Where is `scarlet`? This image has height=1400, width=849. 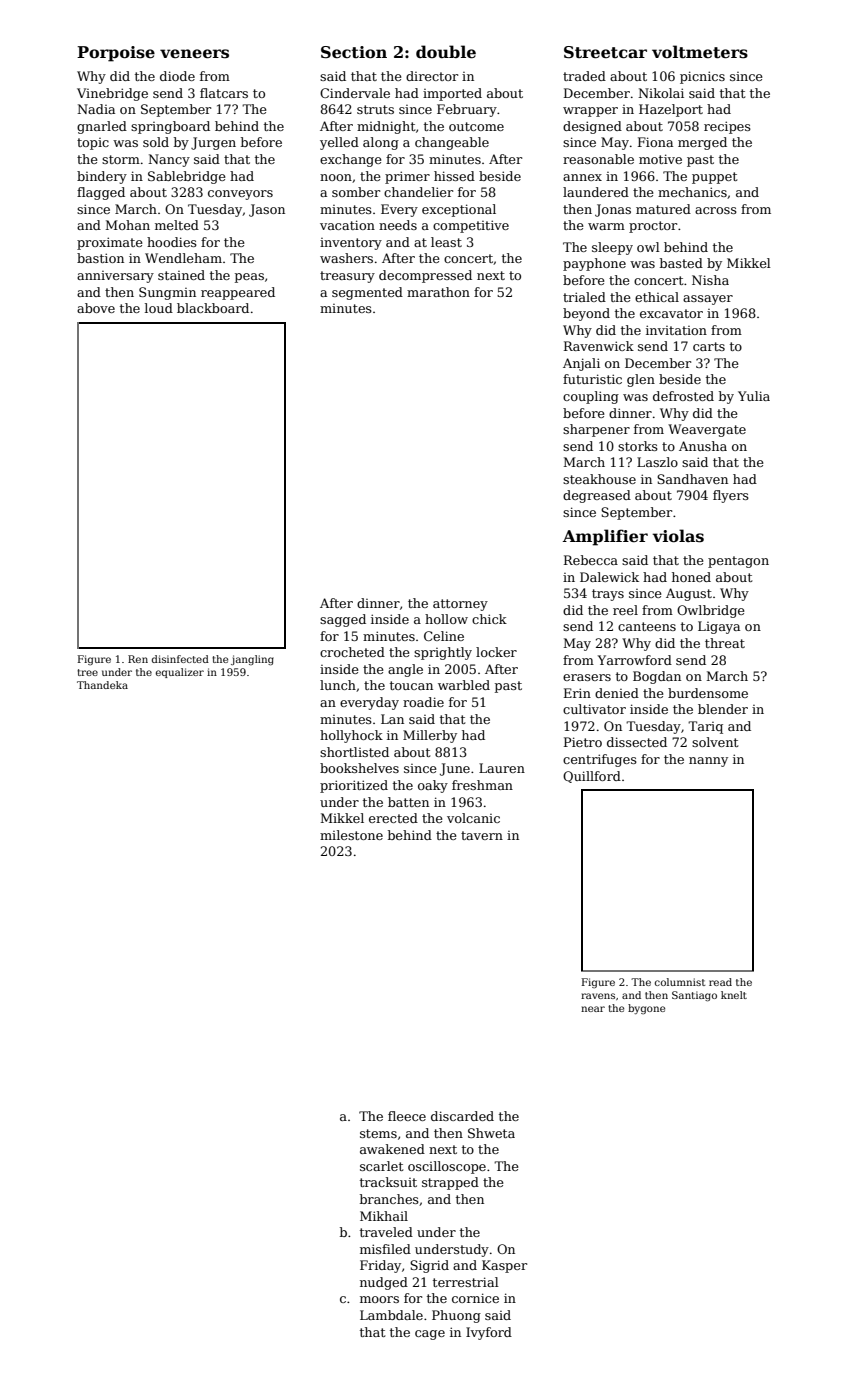
scarlet is located at coordinates (381, 1166).
